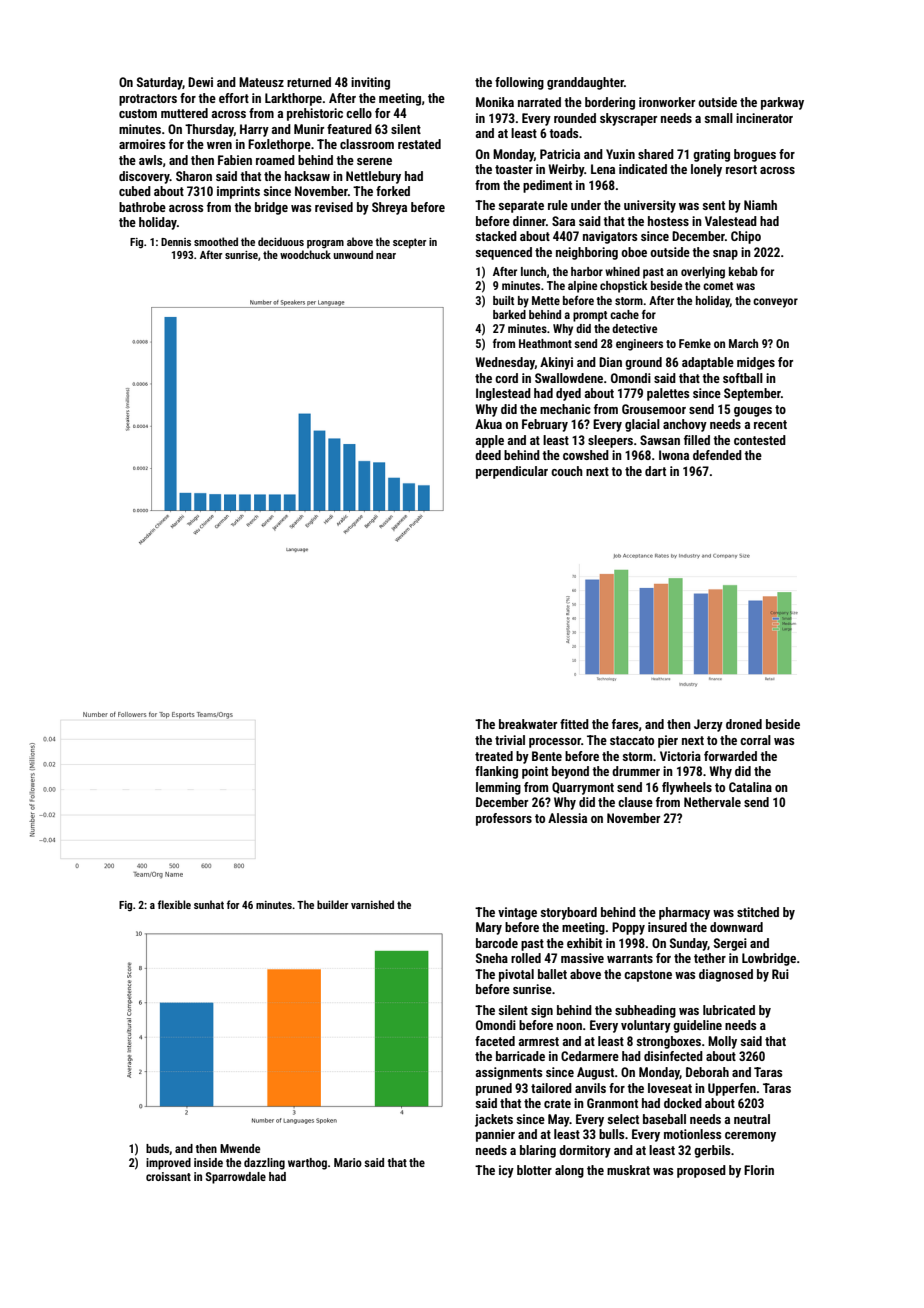 Image resolution: width=924 pixels, height=1308 pixels. I want to click on professors, so click(504, 819).
